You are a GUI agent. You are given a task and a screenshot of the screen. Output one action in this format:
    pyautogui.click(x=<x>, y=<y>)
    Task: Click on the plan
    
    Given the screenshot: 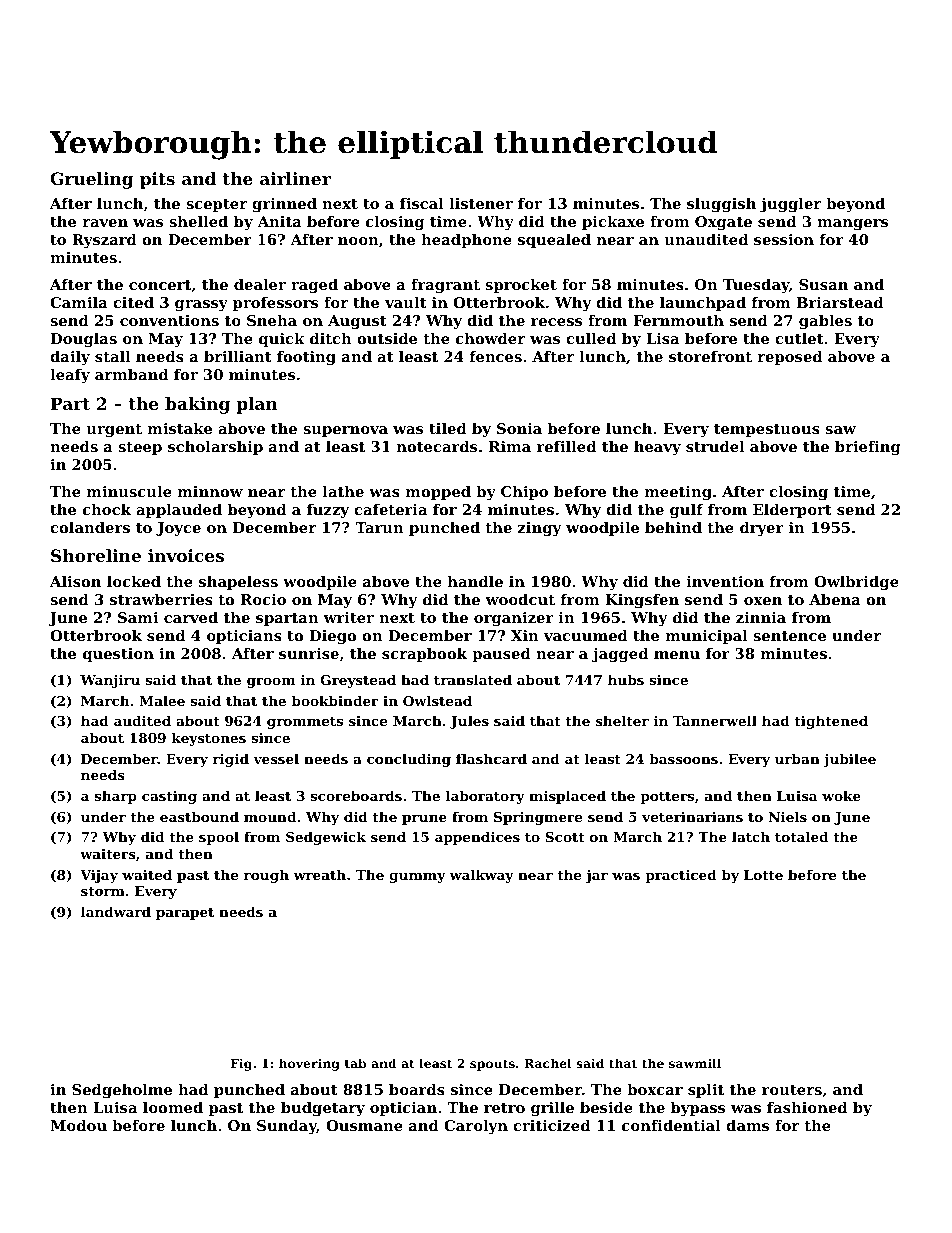 What is the action you would take?
    pyautogui.click(x=257, y=405)
